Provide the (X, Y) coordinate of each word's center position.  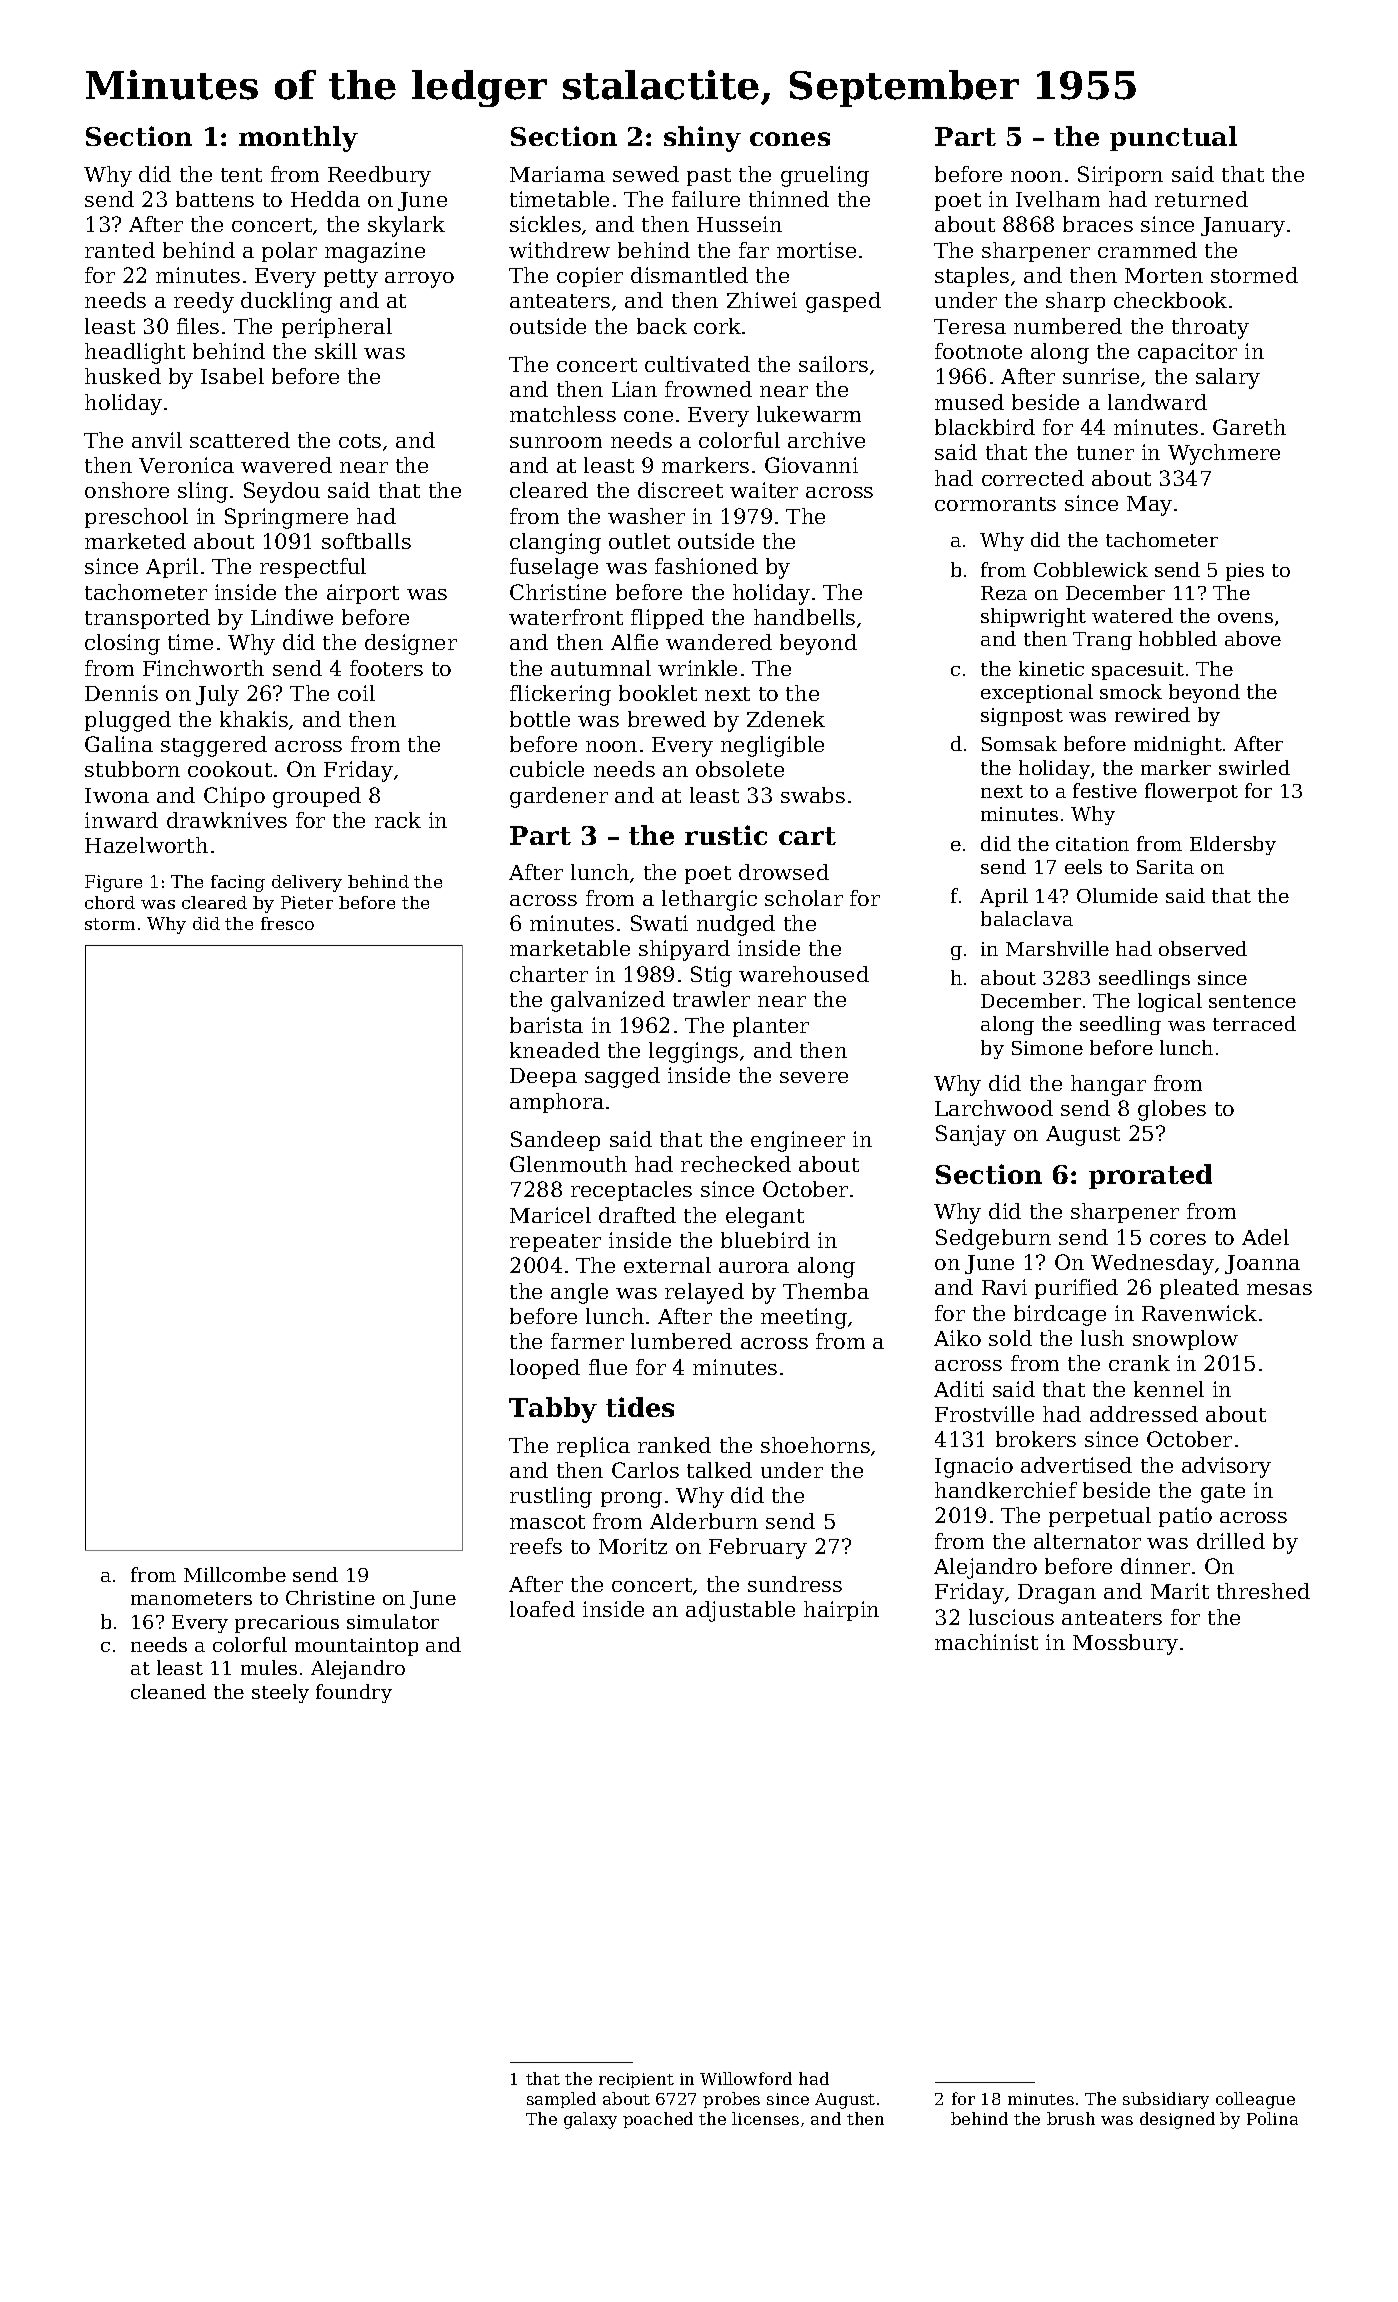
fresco (287, 923)
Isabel (232, 376)
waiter (764, 490)
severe (814, 1077)
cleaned (168, 1691)
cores (1178, 1239)
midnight (1178, 745)
